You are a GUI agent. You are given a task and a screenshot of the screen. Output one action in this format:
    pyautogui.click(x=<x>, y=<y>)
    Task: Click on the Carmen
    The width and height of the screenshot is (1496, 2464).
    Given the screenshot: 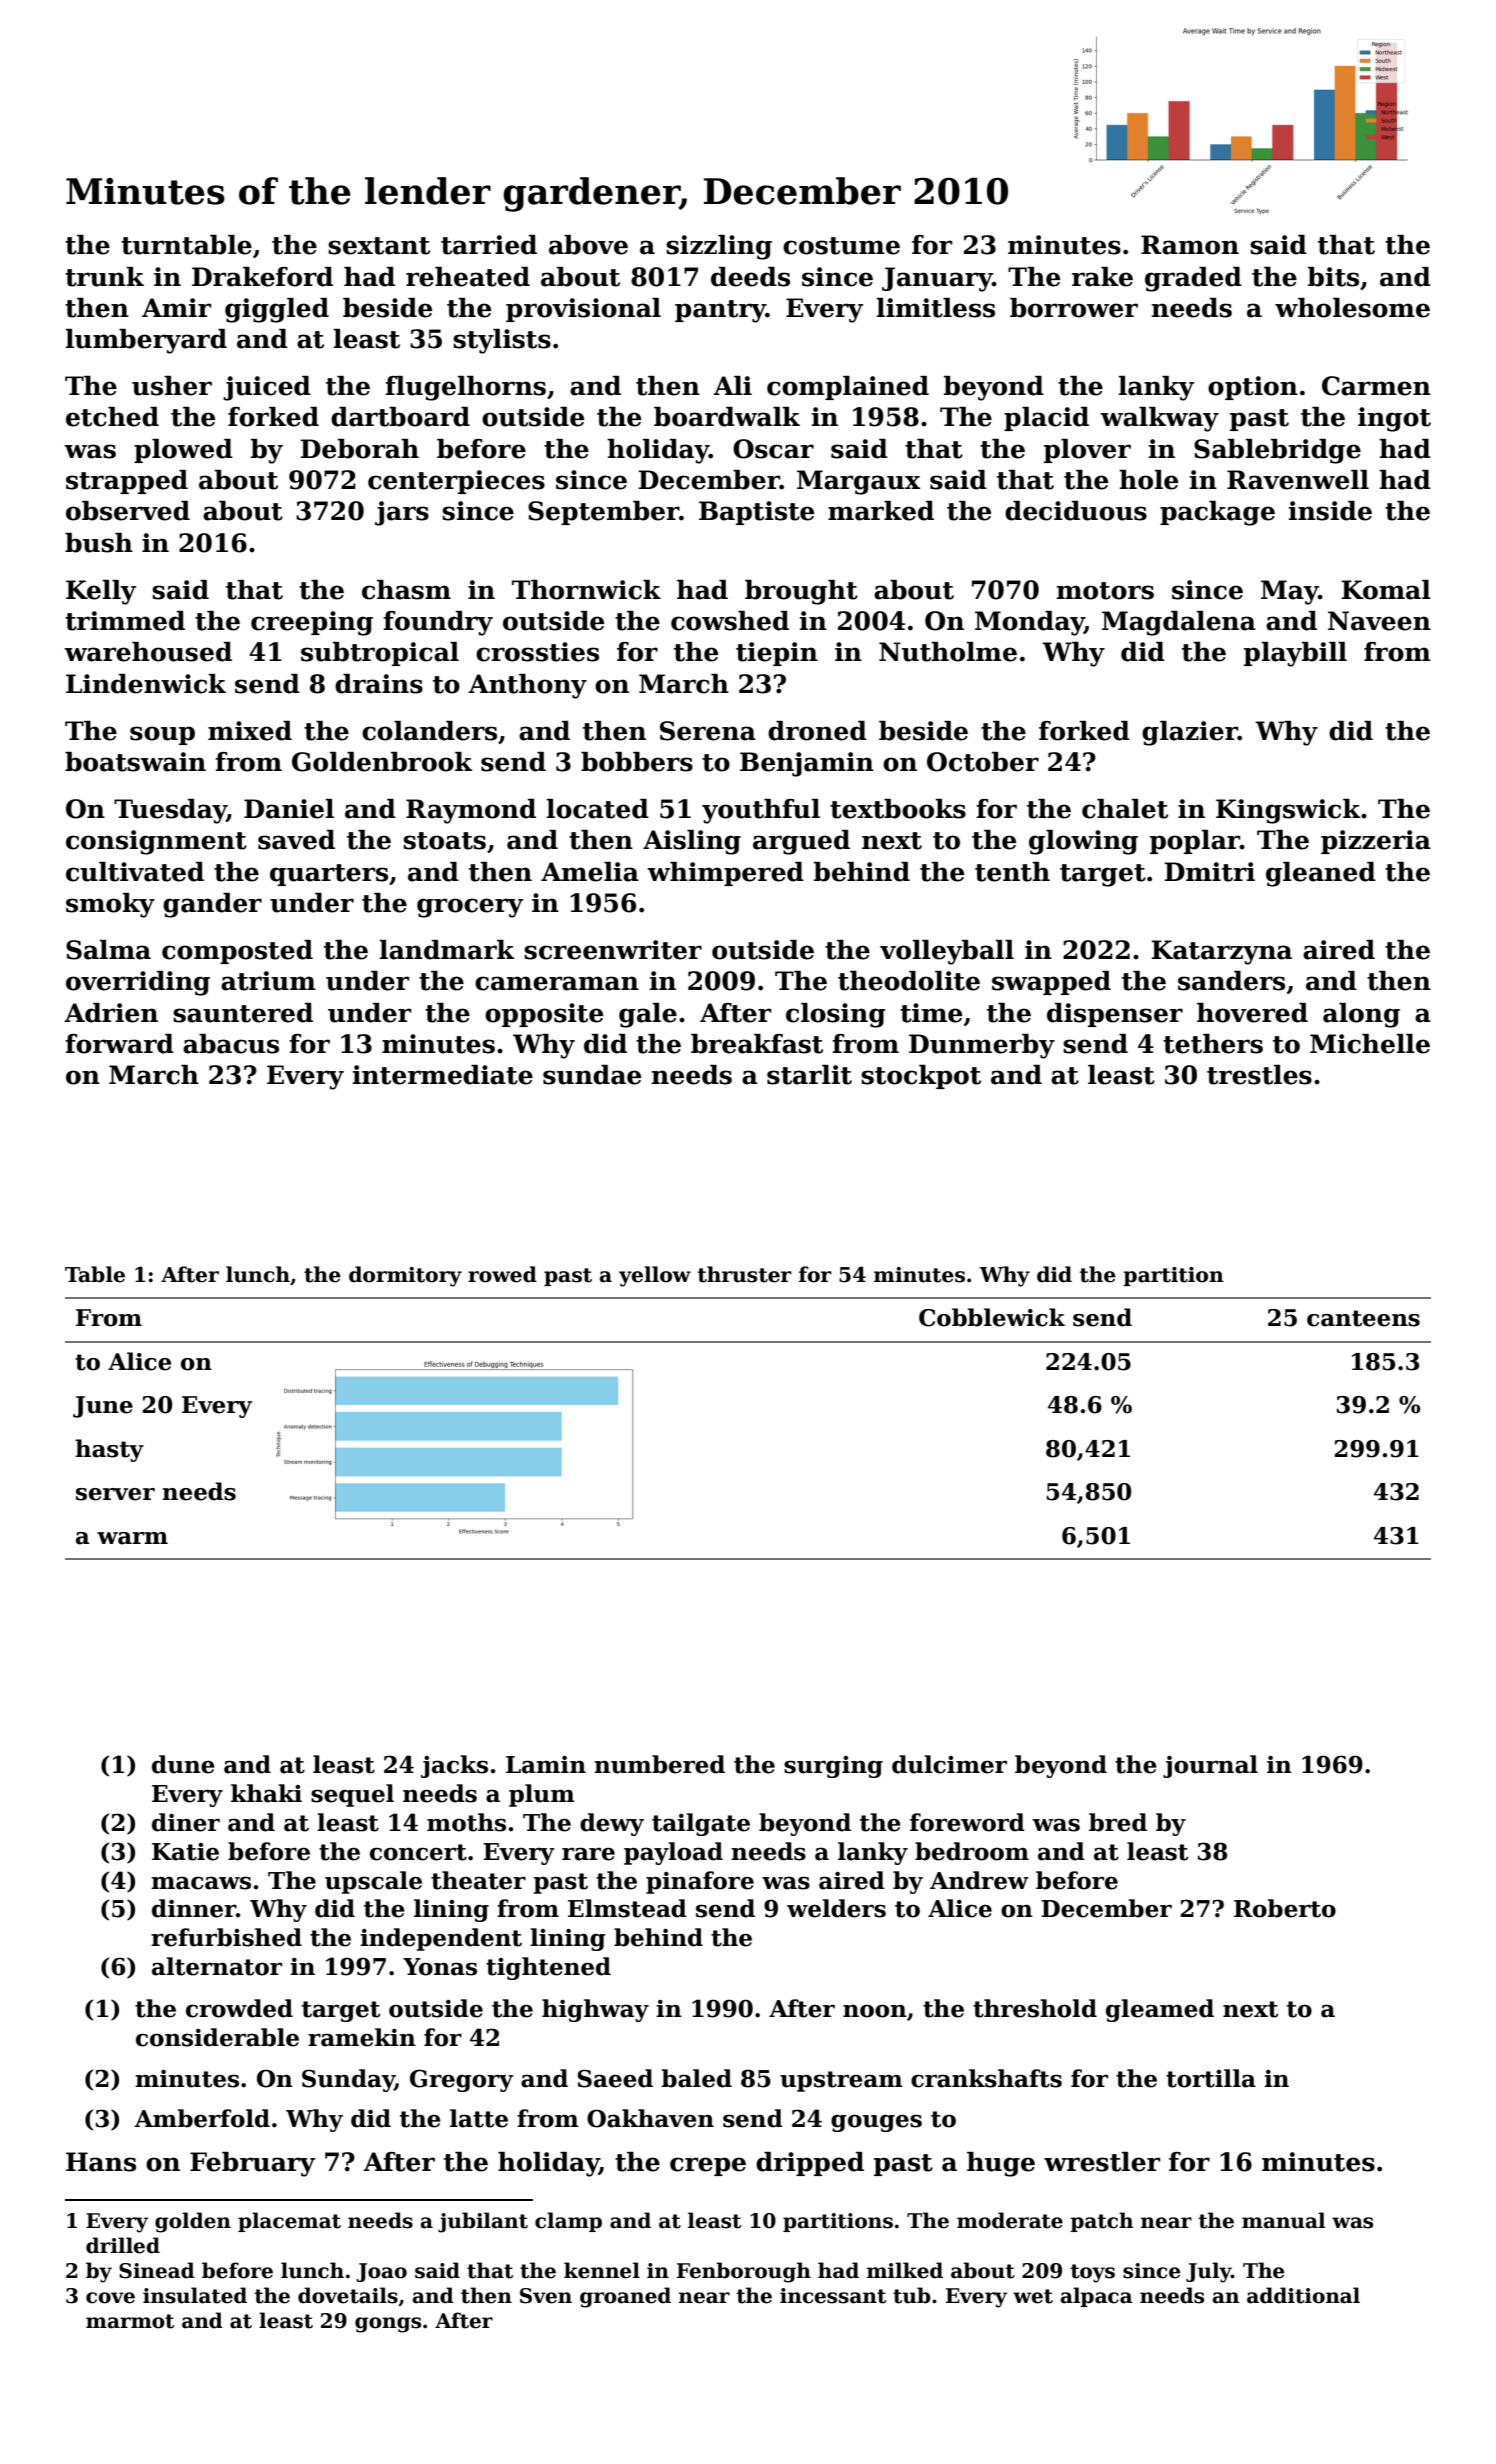 What is the action you would take?
    pyautogui.click(x=1376, y=386)
